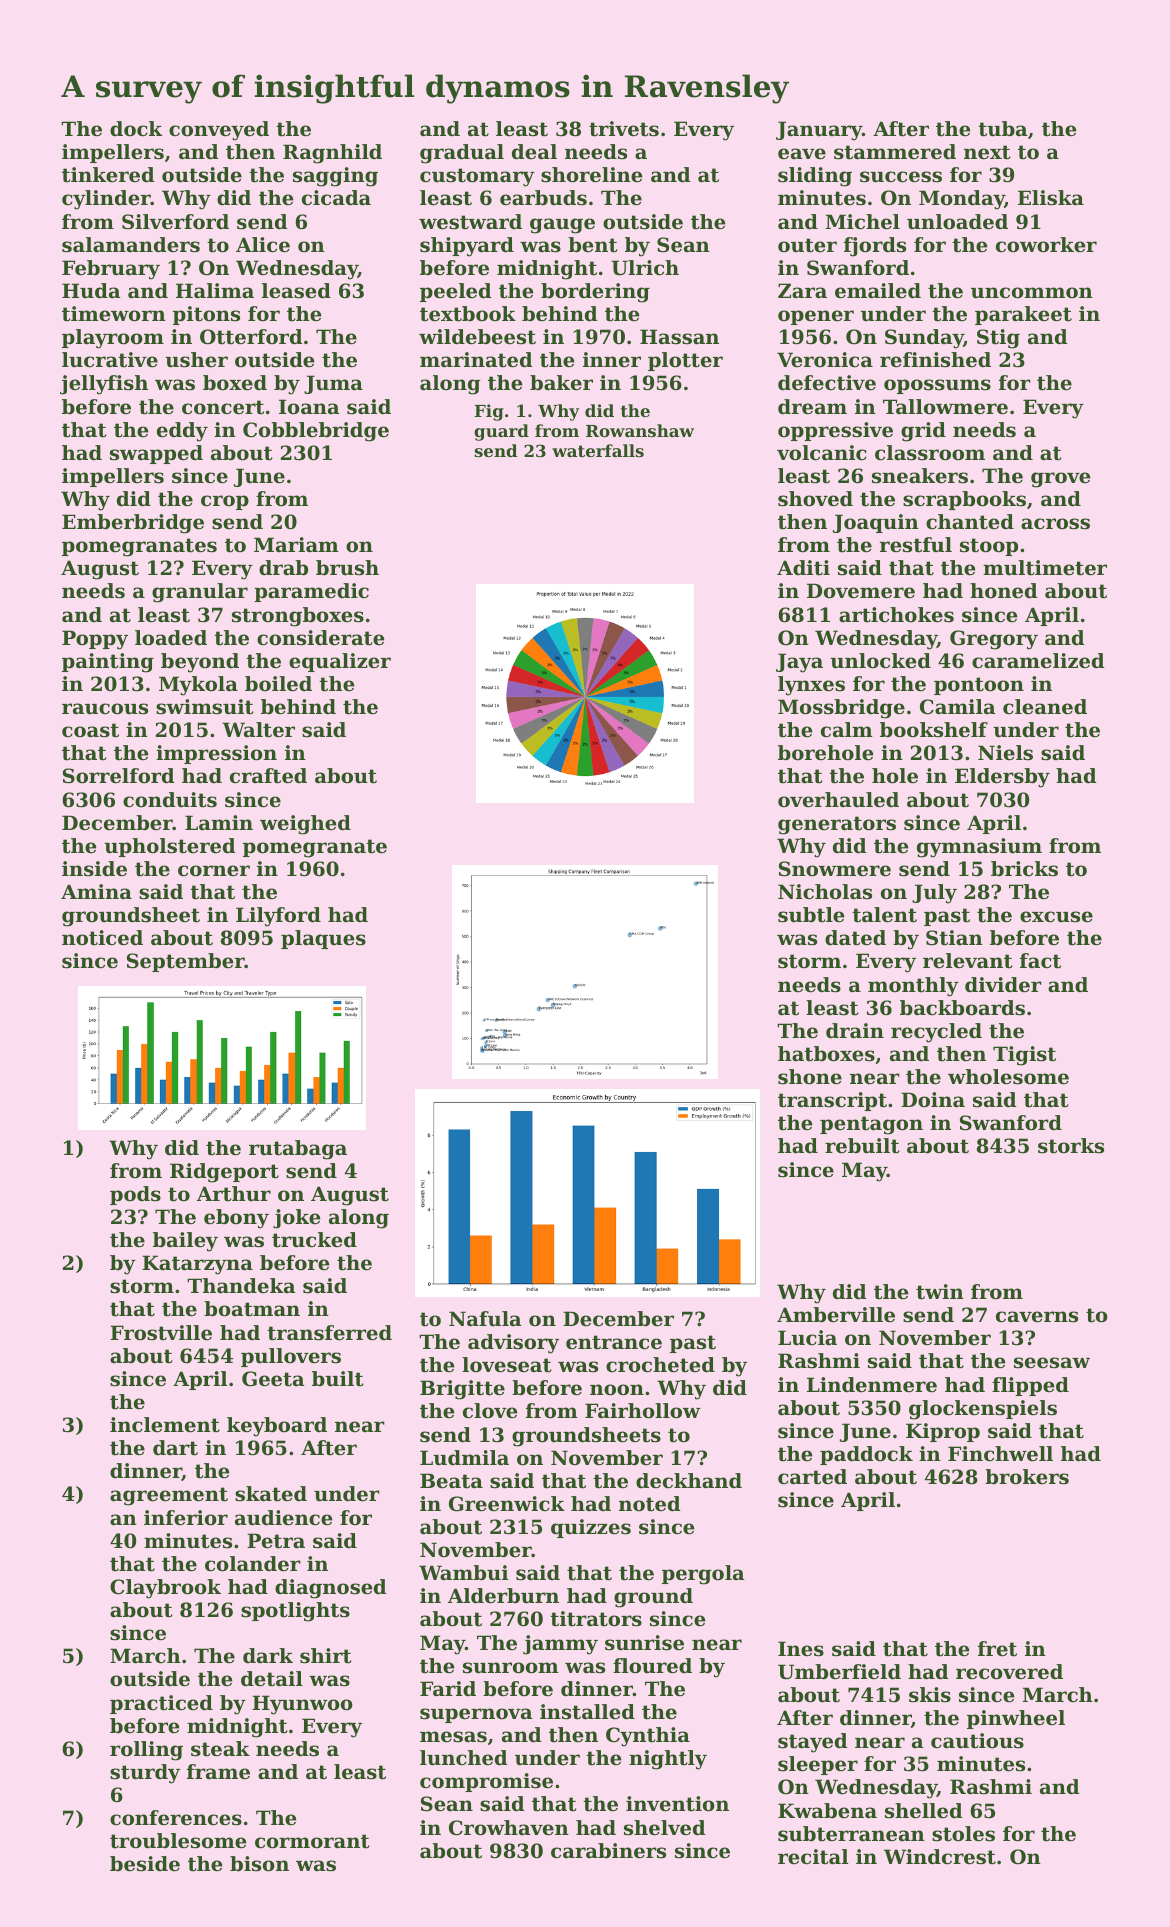 This page has height=1927, width=1170. I want to click on invention, so click(677, 1804).
